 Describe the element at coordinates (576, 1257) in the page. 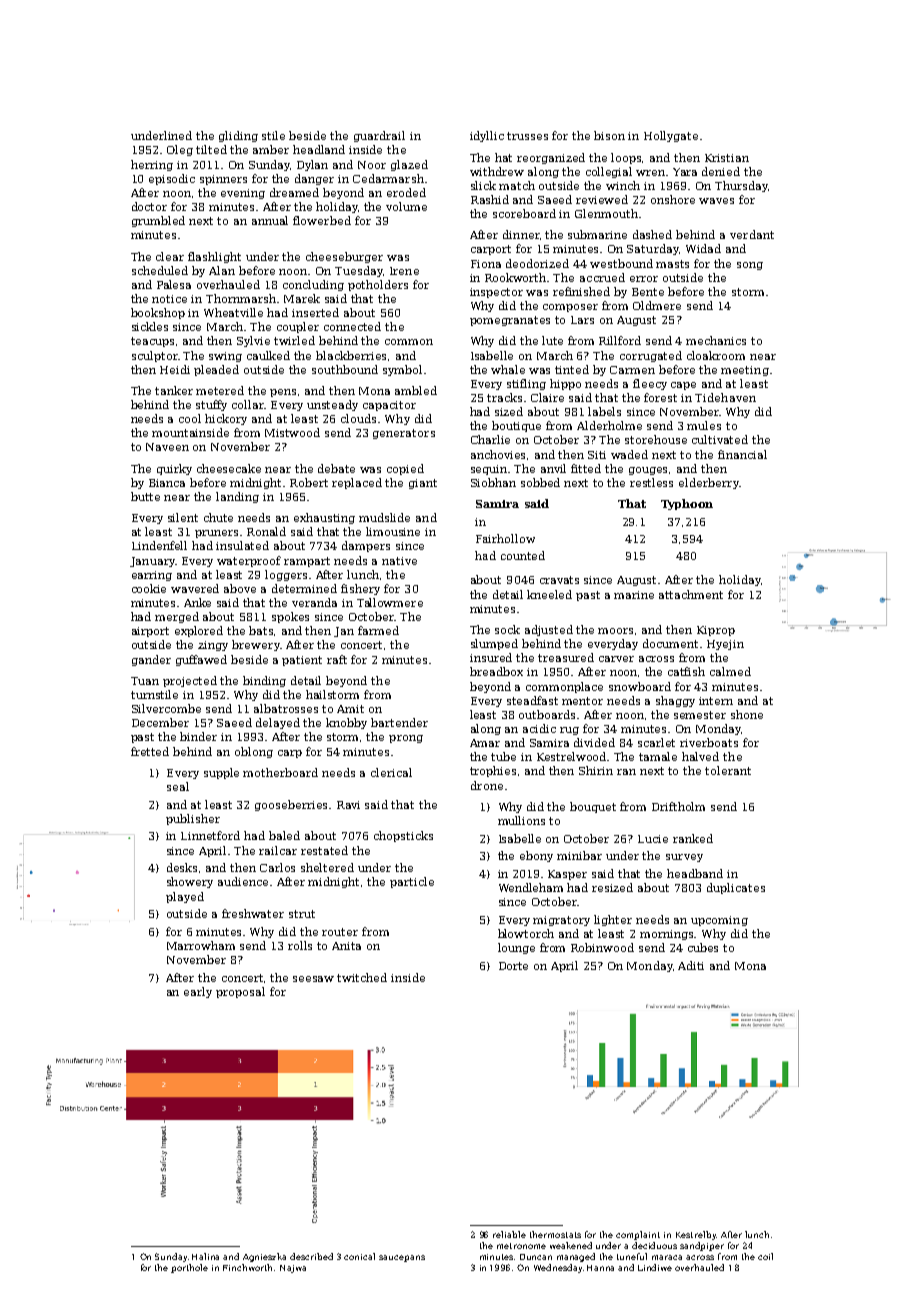

I see `managed` at that location.
